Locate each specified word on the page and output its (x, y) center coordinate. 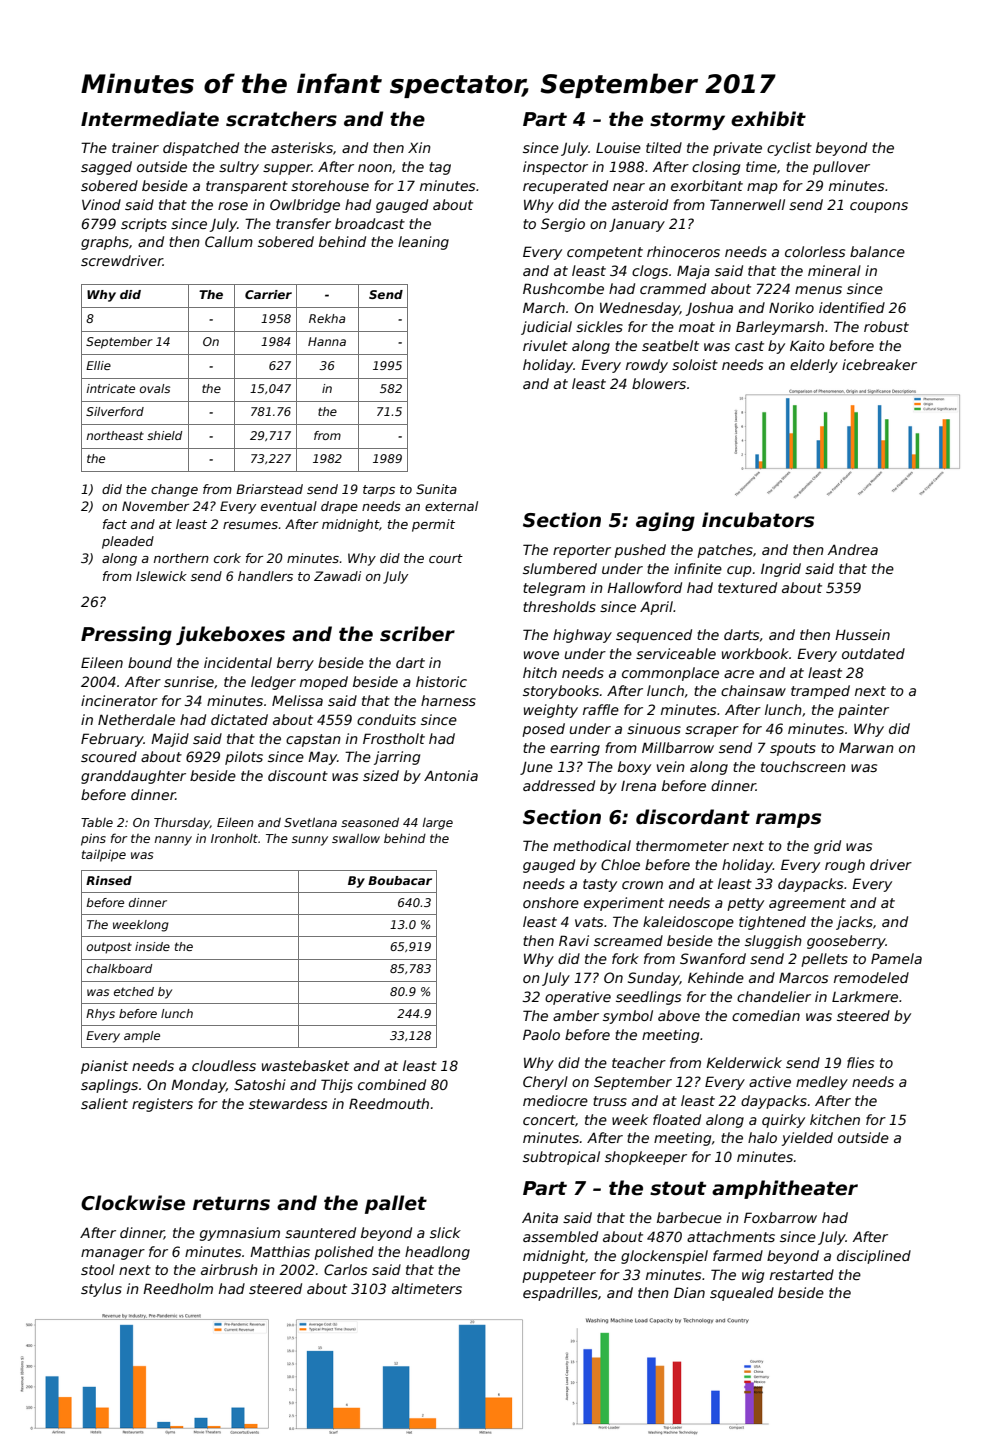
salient (104, 1103)
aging (665, 521)
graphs (105, 243)
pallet (396, 1204)
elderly (814, 366)
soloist (695, 364)
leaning (423, 243)
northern (181, 558)
